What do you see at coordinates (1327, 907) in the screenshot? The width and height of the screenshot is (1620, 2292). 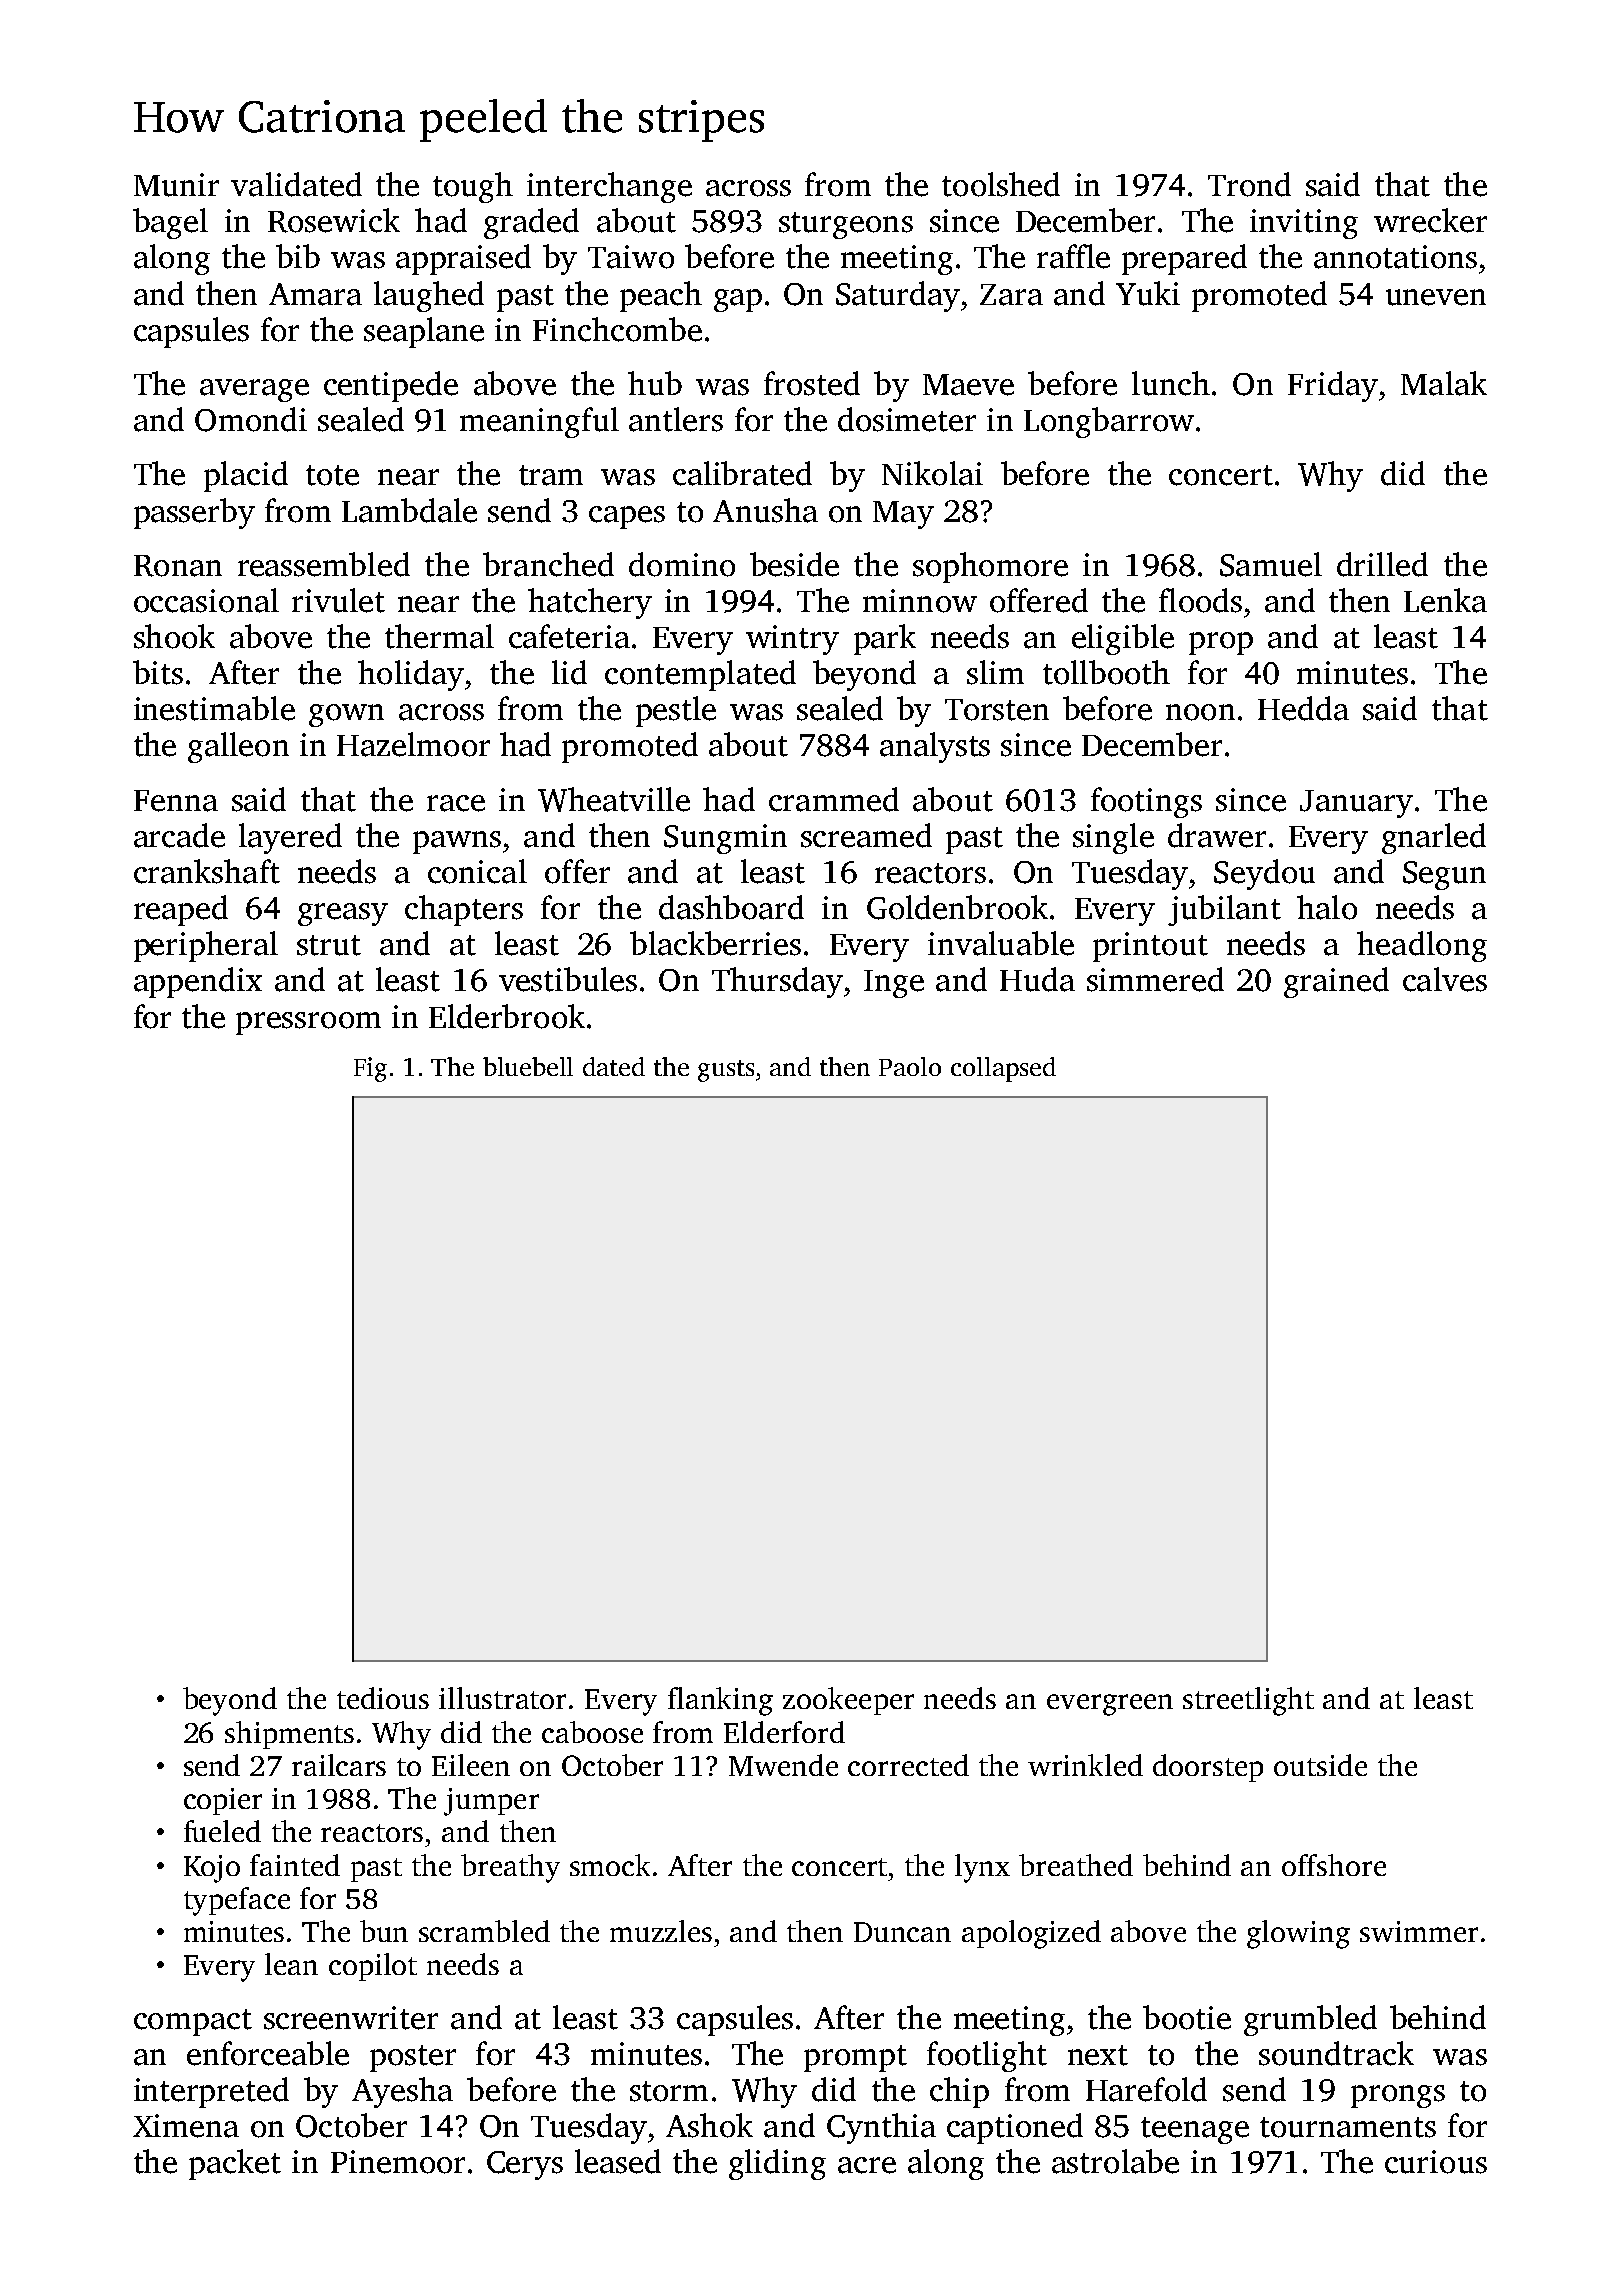 I see `halo` at bounding box center [1327, 907].
